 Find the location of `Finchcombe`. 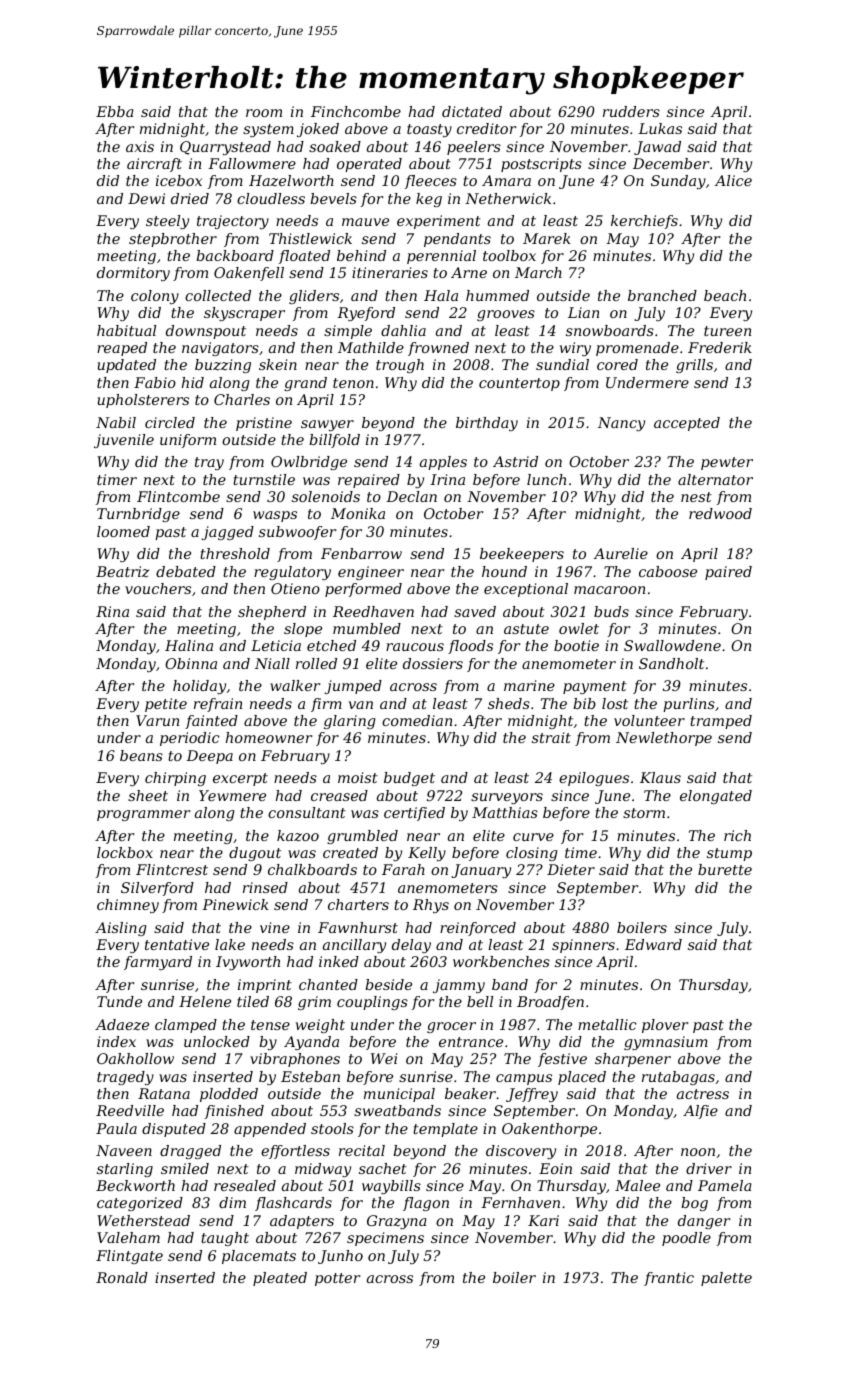

Finchcombe is located at coordinates (356, 111).
